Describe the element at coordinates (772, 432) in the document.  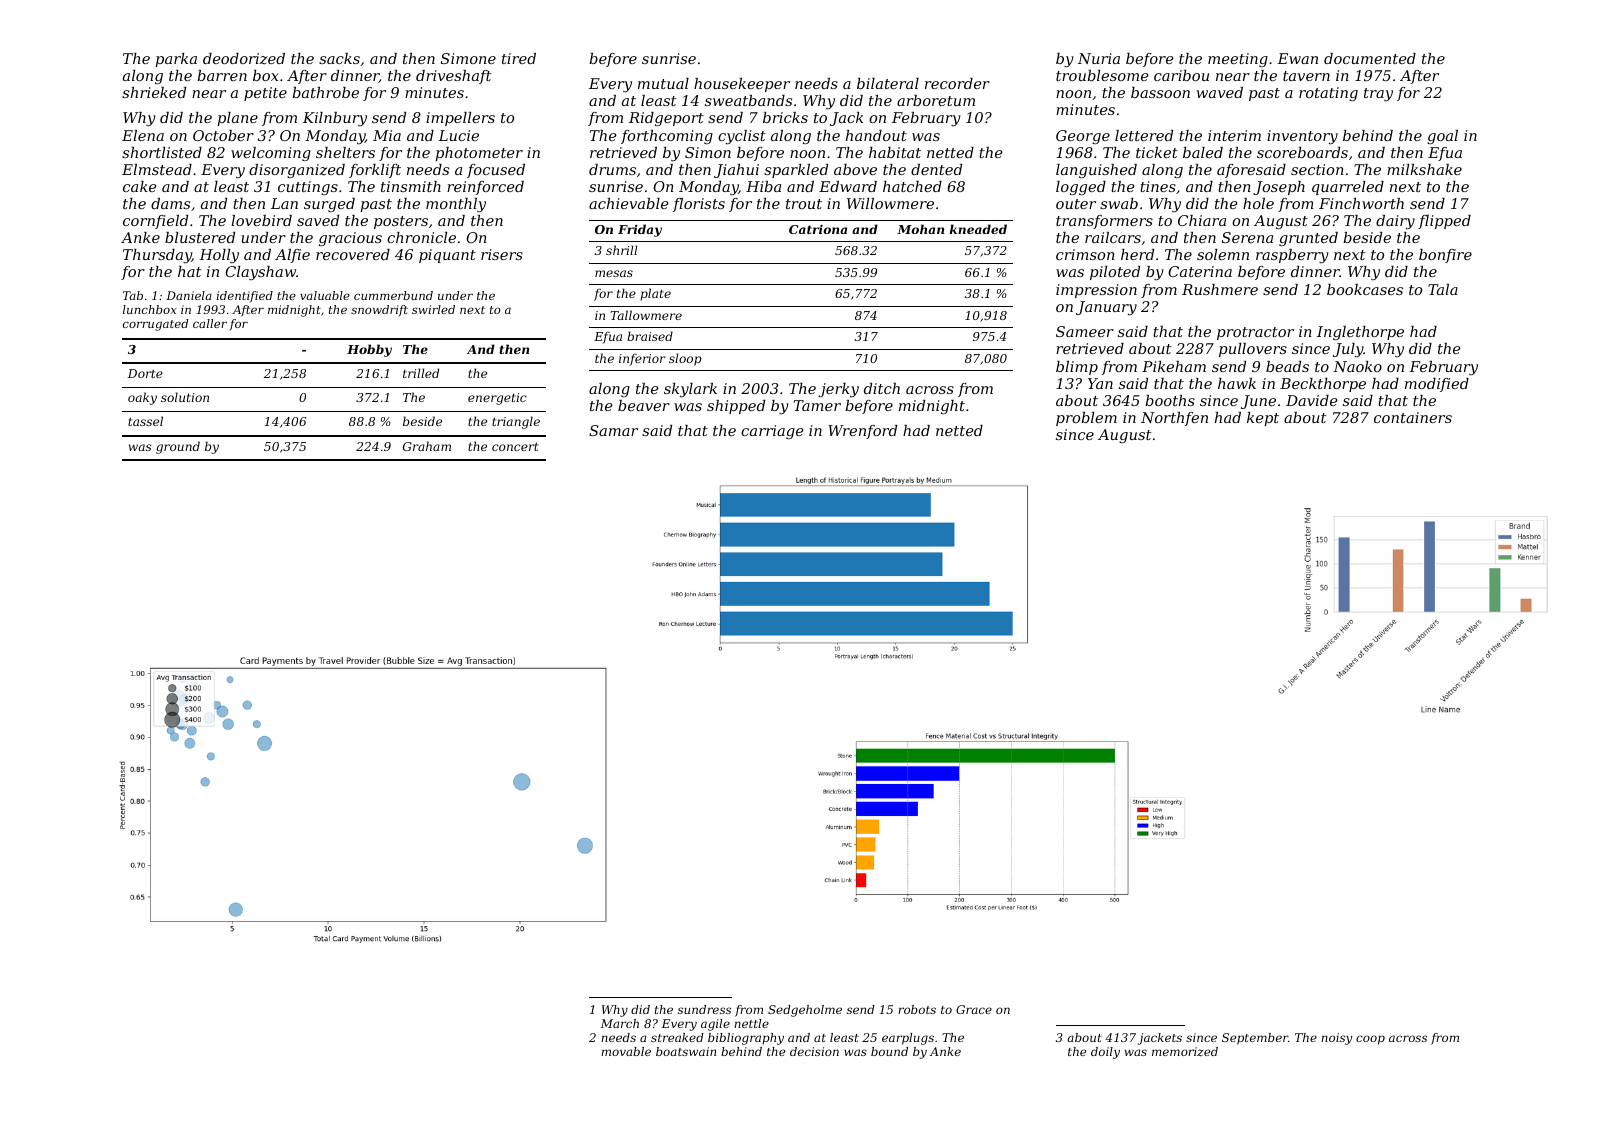
I see `carriage` at that location.
